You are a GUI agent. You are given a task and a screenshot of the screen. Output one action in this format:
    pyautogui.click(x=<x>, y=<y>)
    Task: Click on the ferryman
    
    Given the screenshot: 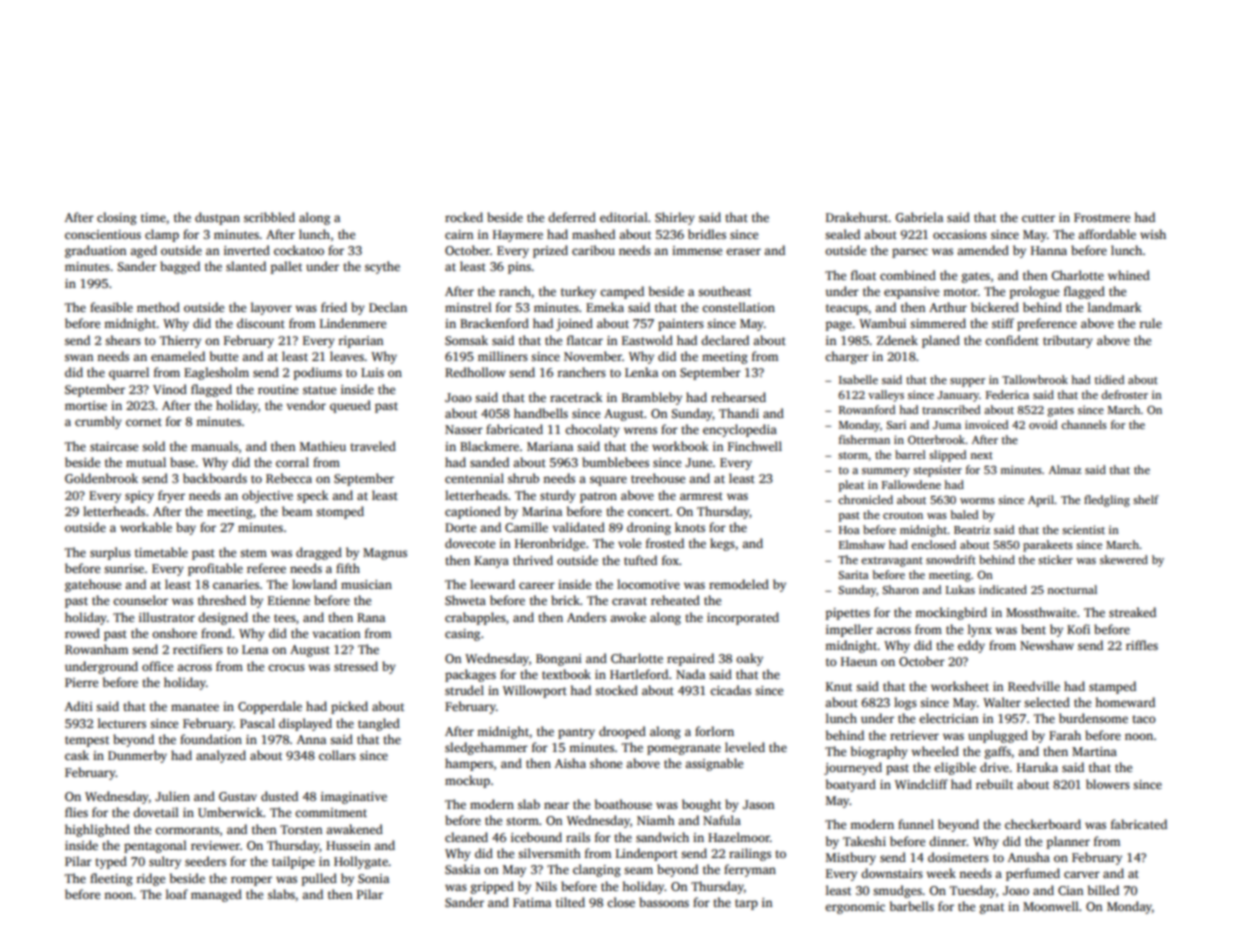 What is the action you would take?
    pyautogui.click(x=750, y=870)
